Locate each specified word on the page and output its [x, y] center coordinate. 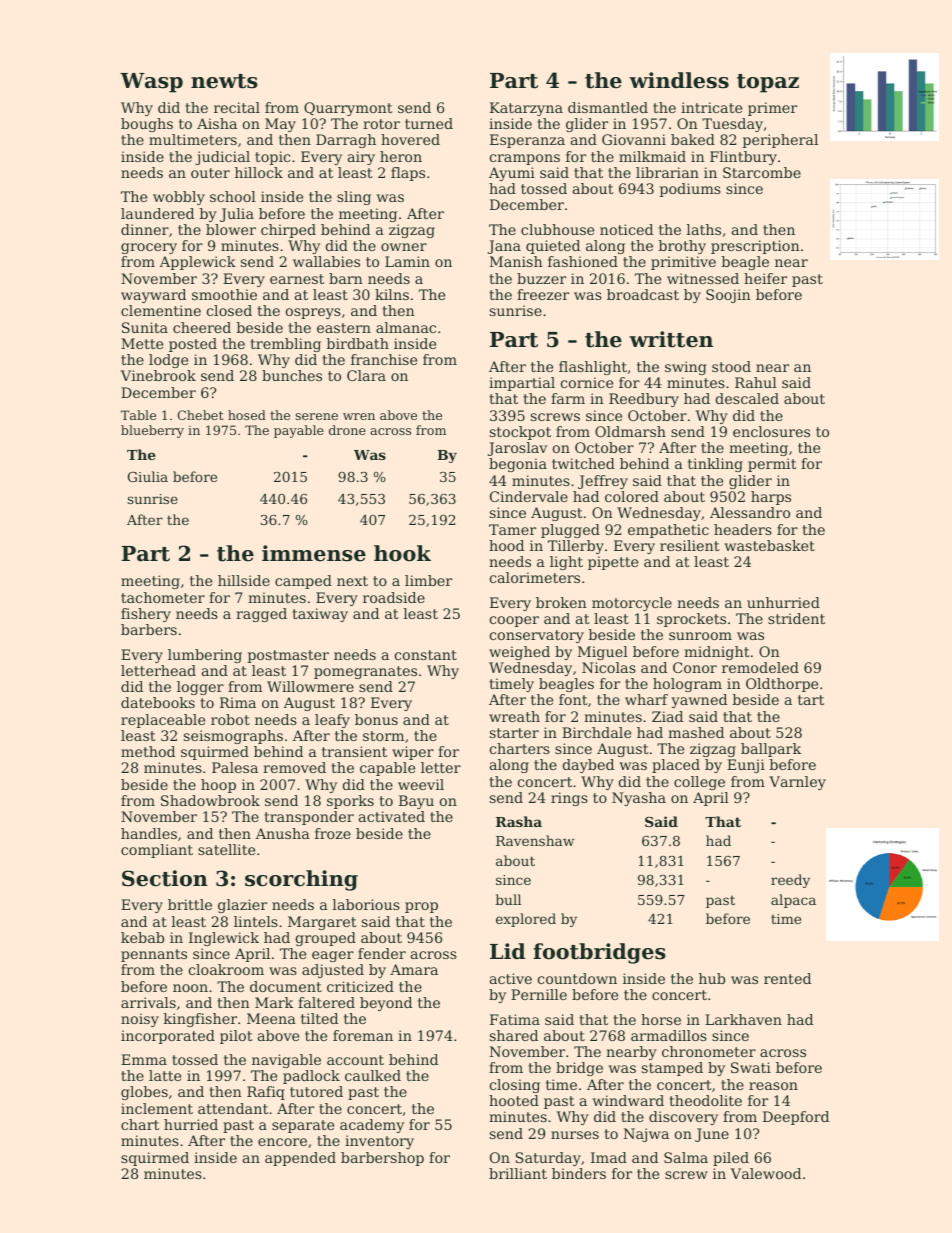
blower [231, 229]
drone [347, 430]
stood [731, 366]
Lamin [407, 261]
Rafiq [266, 1093]
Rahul [756, 382]
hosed [247, 415]
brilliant [518, 1173]
